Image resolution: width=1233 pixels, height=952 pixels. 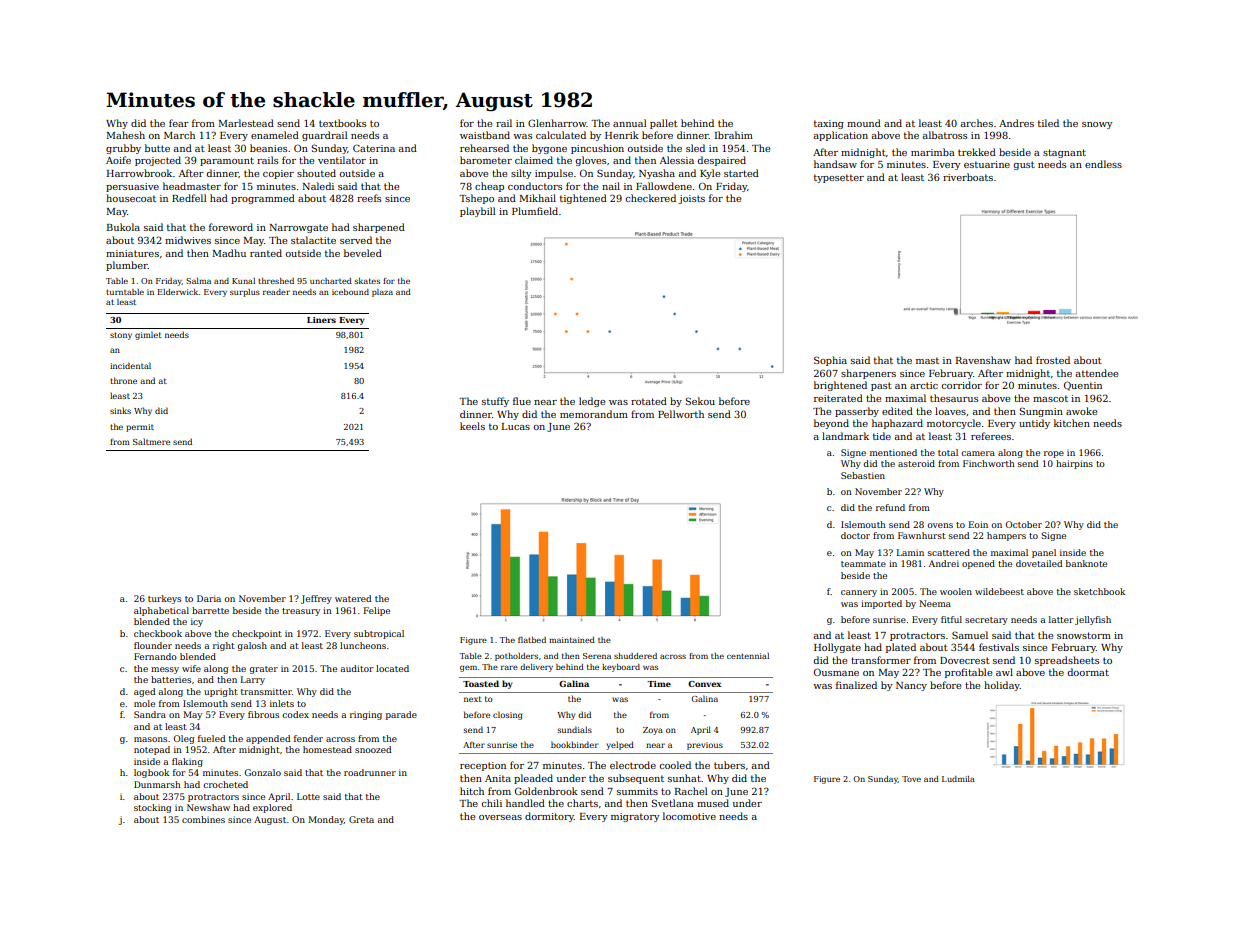 I want to click on watered, so click(x=353, y=598).
